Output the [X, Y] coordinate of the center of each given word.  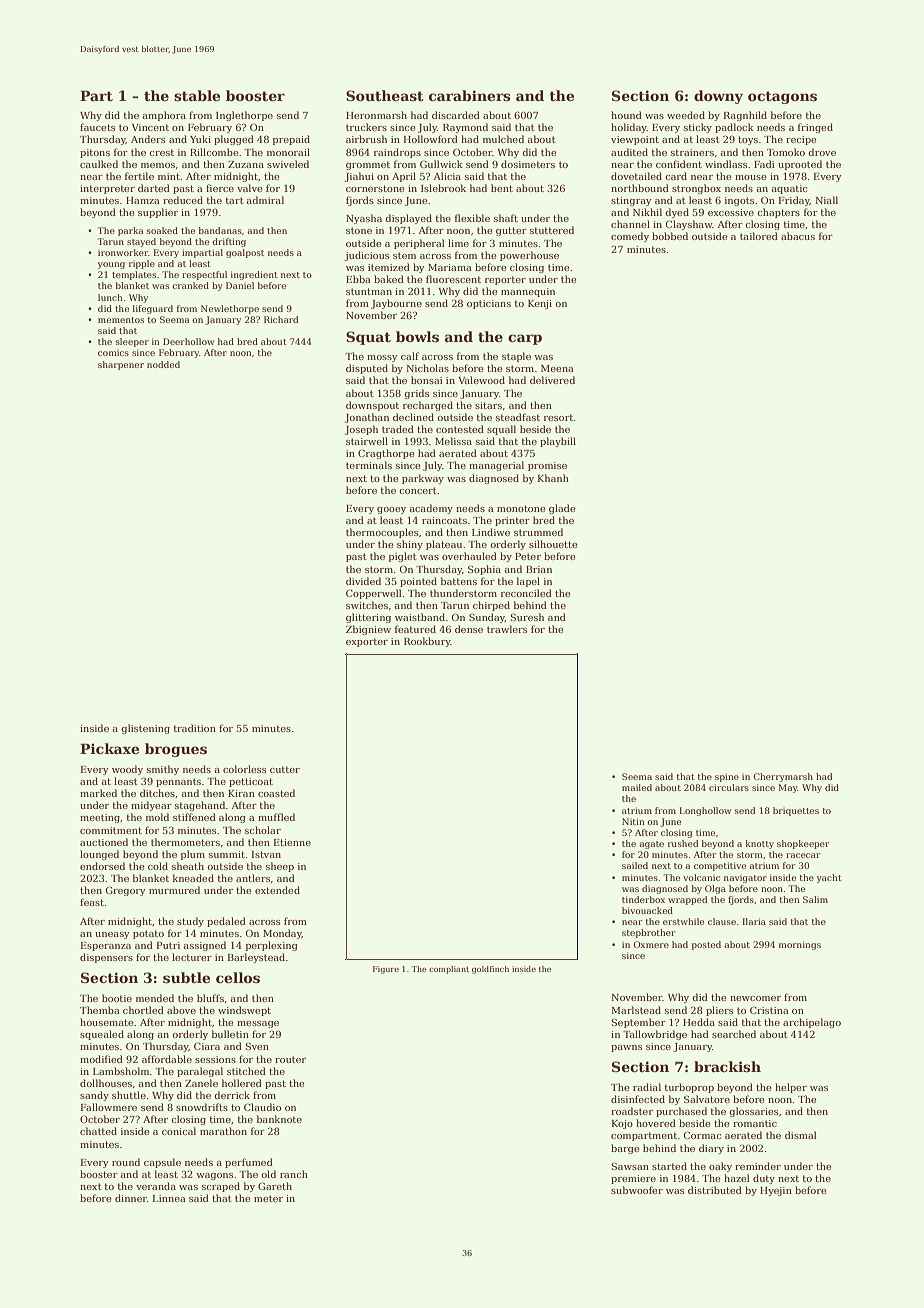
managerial [496, 466]
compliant [449, 970]
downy [718, 97]
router [290, 1059]
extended [277, 890]
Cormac [702, 1135]
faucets [97, 127]
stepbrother [648, 933]
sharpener [121, 365]
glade [562, 509]
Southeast [385, 95]
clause [722, 921]
